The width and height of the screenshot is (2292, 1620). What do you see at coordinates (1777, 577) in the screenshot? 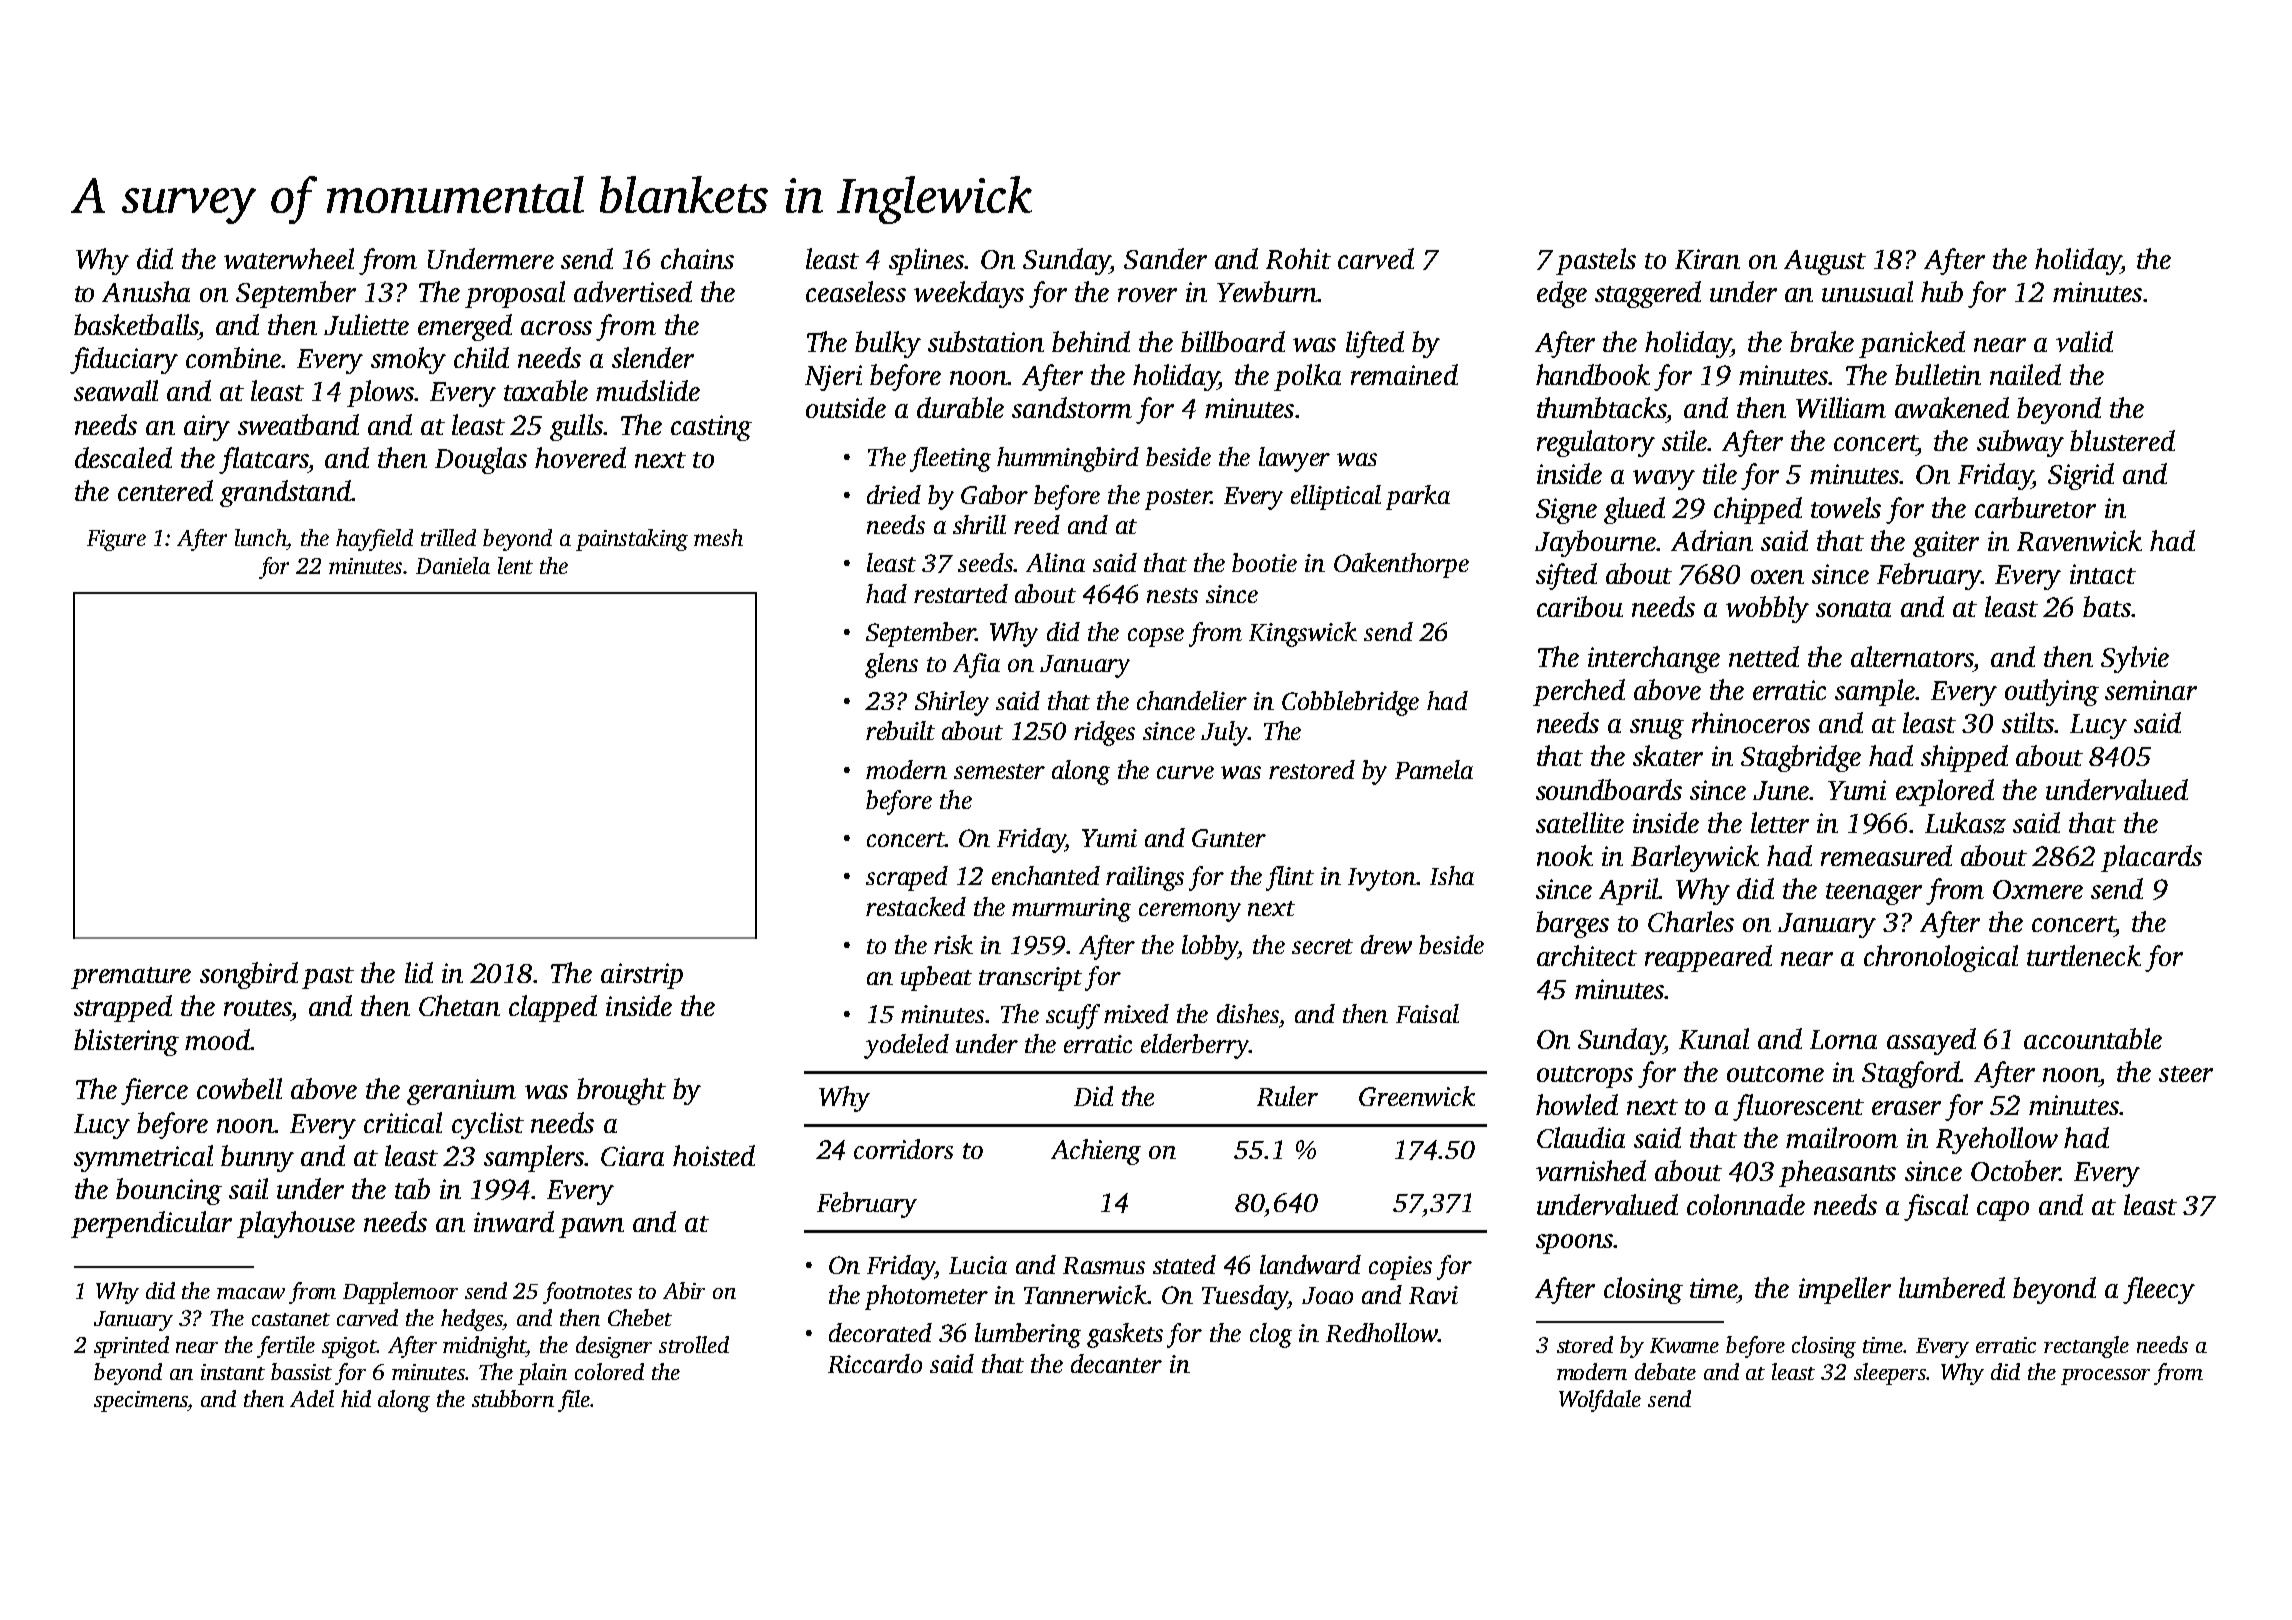
I see `oxen` at bounding box center [1777, 577].
